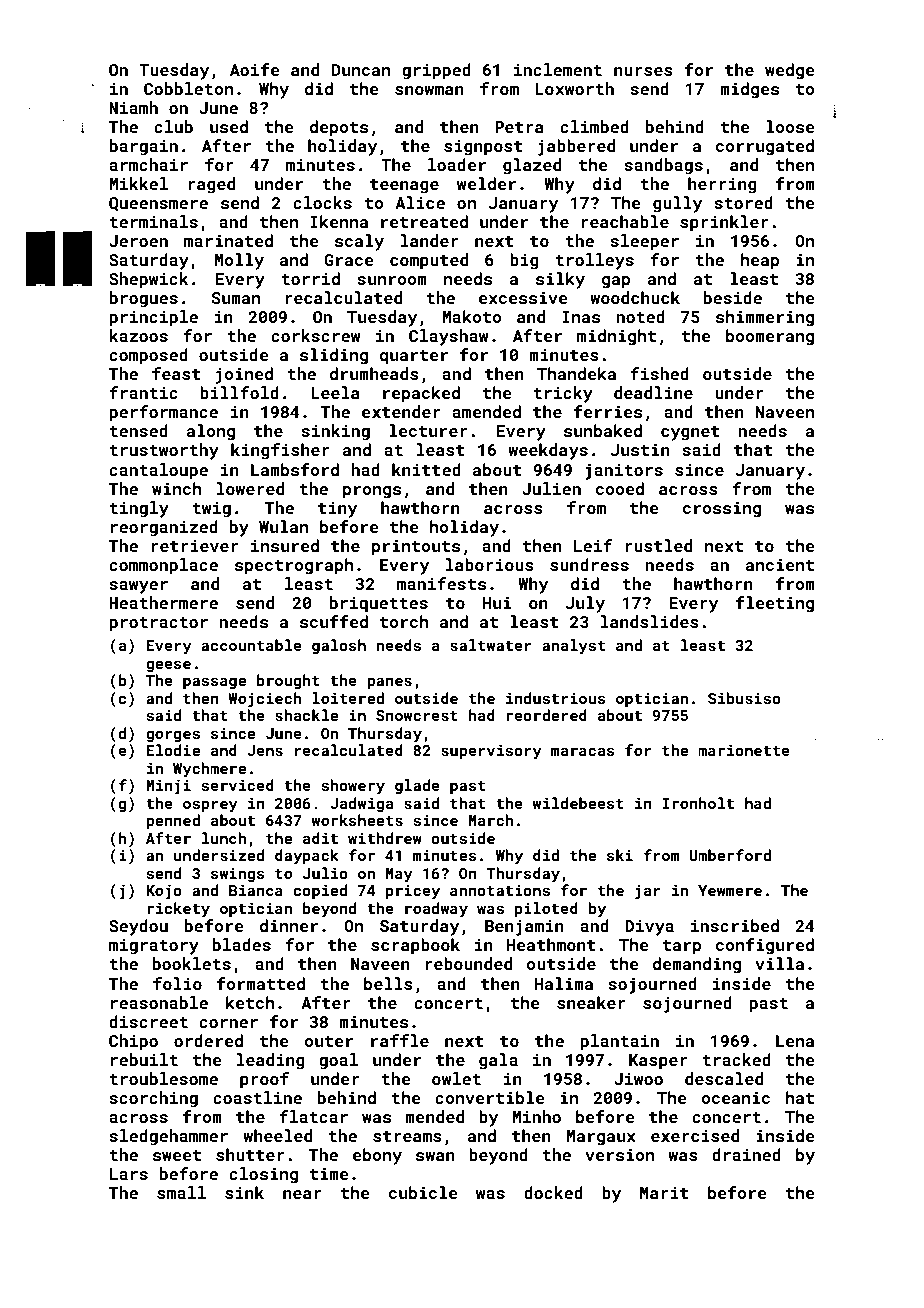  I want to click on tricky, so click(563, 394).
